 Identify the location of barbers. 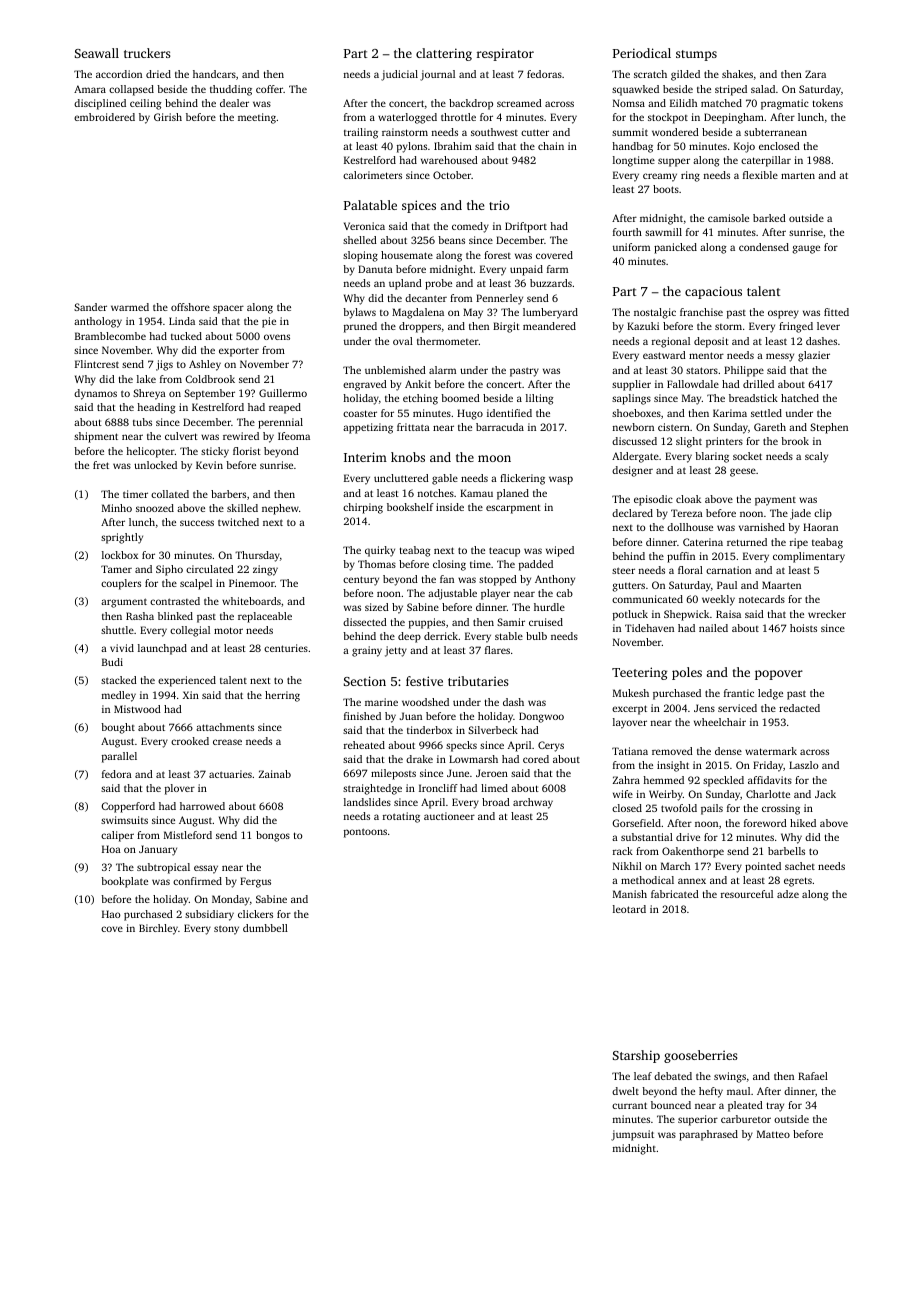
(228, 494).
